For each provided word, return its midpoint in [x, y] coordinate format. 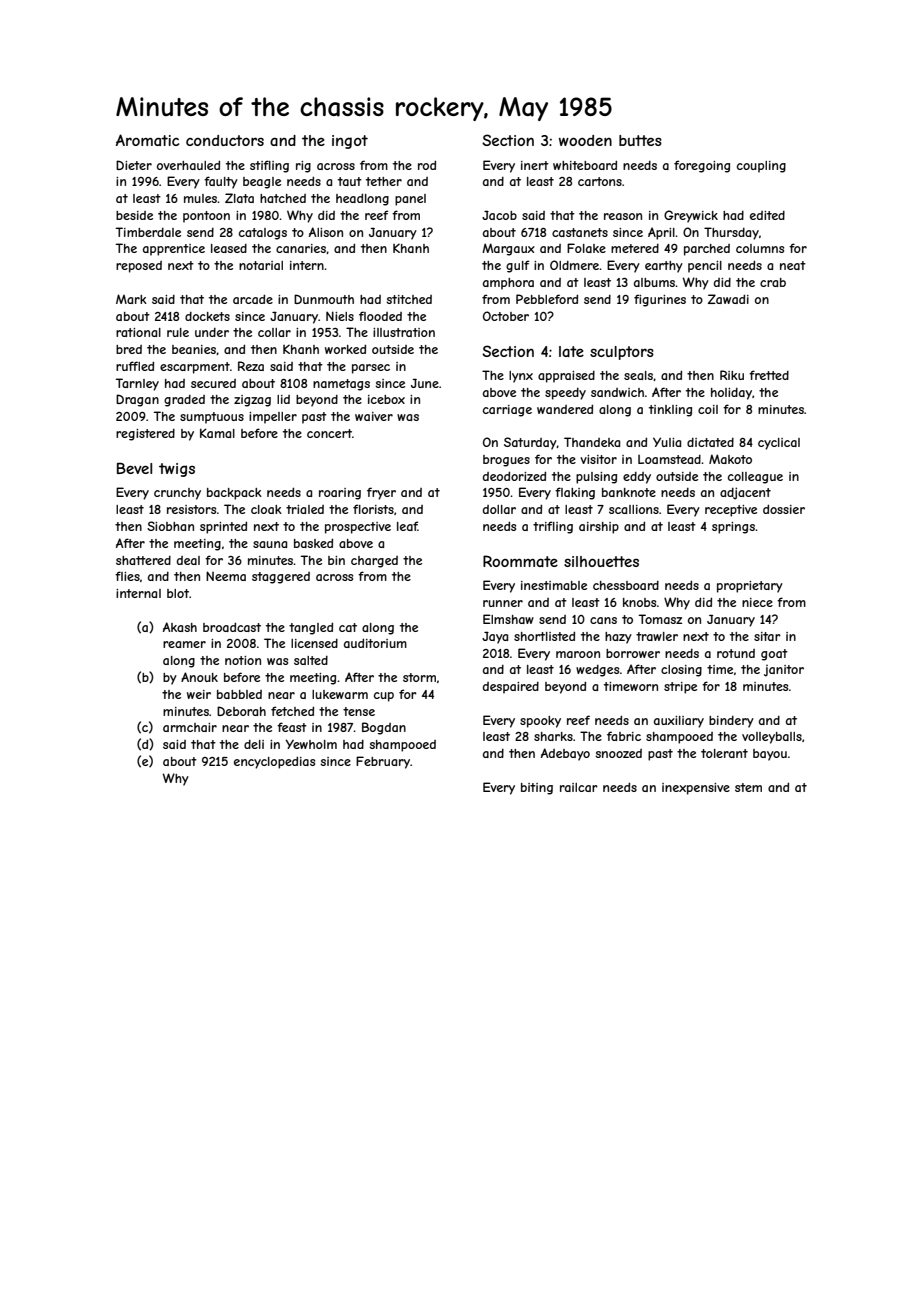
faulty [221, 182]
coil [708, 409]
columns [760, 248]
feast [292, 727]
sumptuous [212, 418]
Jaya [495, 637]
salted [311, 660]
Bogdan [384, 728]
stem [748, 787]
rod [427, 165]
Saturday [530, 443]
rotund [736, 653]
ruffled [135, 366]
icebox [386, 399]
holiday [731, 394]
